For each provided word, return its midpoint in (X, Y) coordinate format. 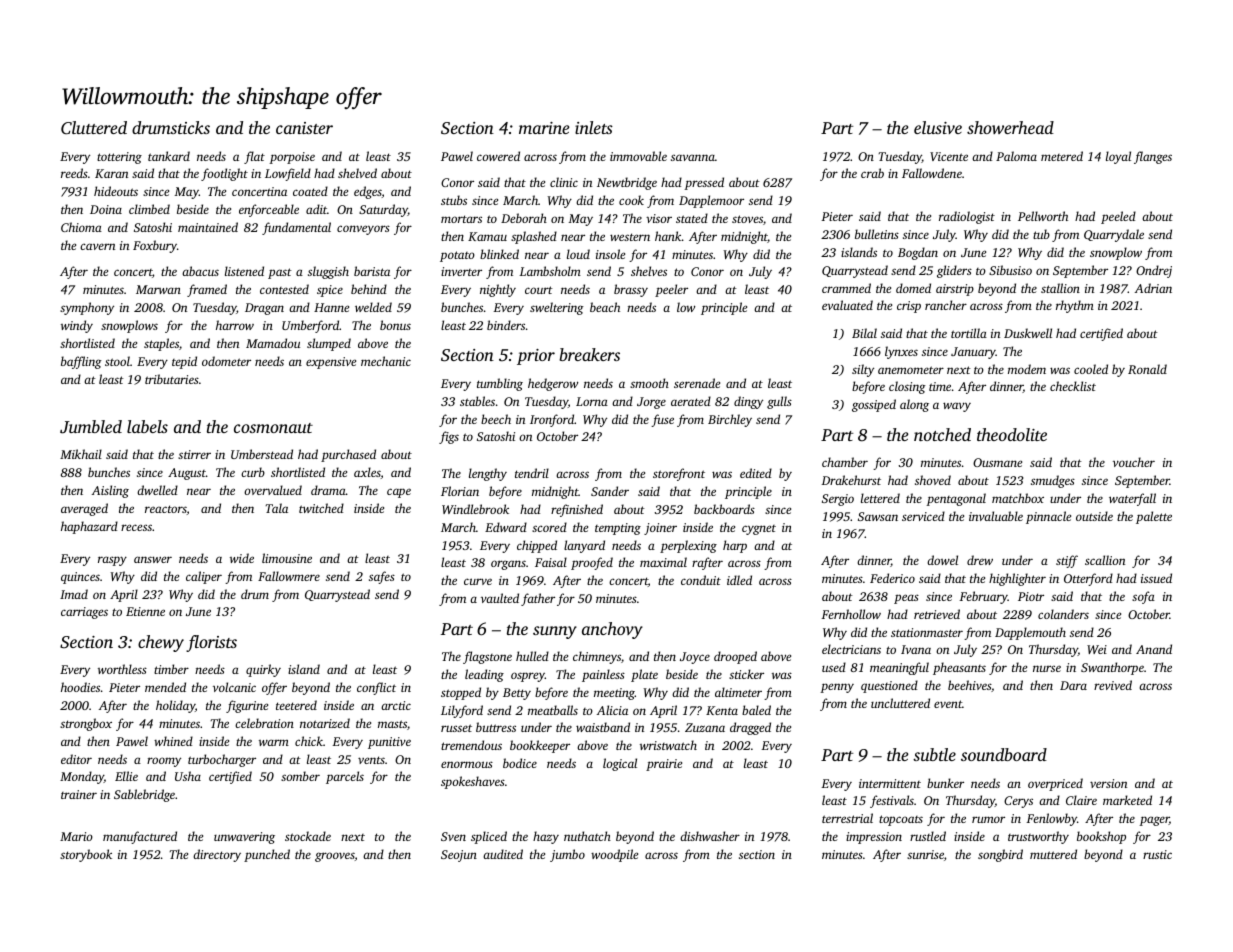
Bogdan (918, 253)
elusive (938, 127)
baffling (81, 362)
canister (304, 128)
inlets (594, 127)
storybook (86, 855)
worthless (122, 669)
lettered (880, 498)
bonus (395, 325)
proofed (592, 563)
